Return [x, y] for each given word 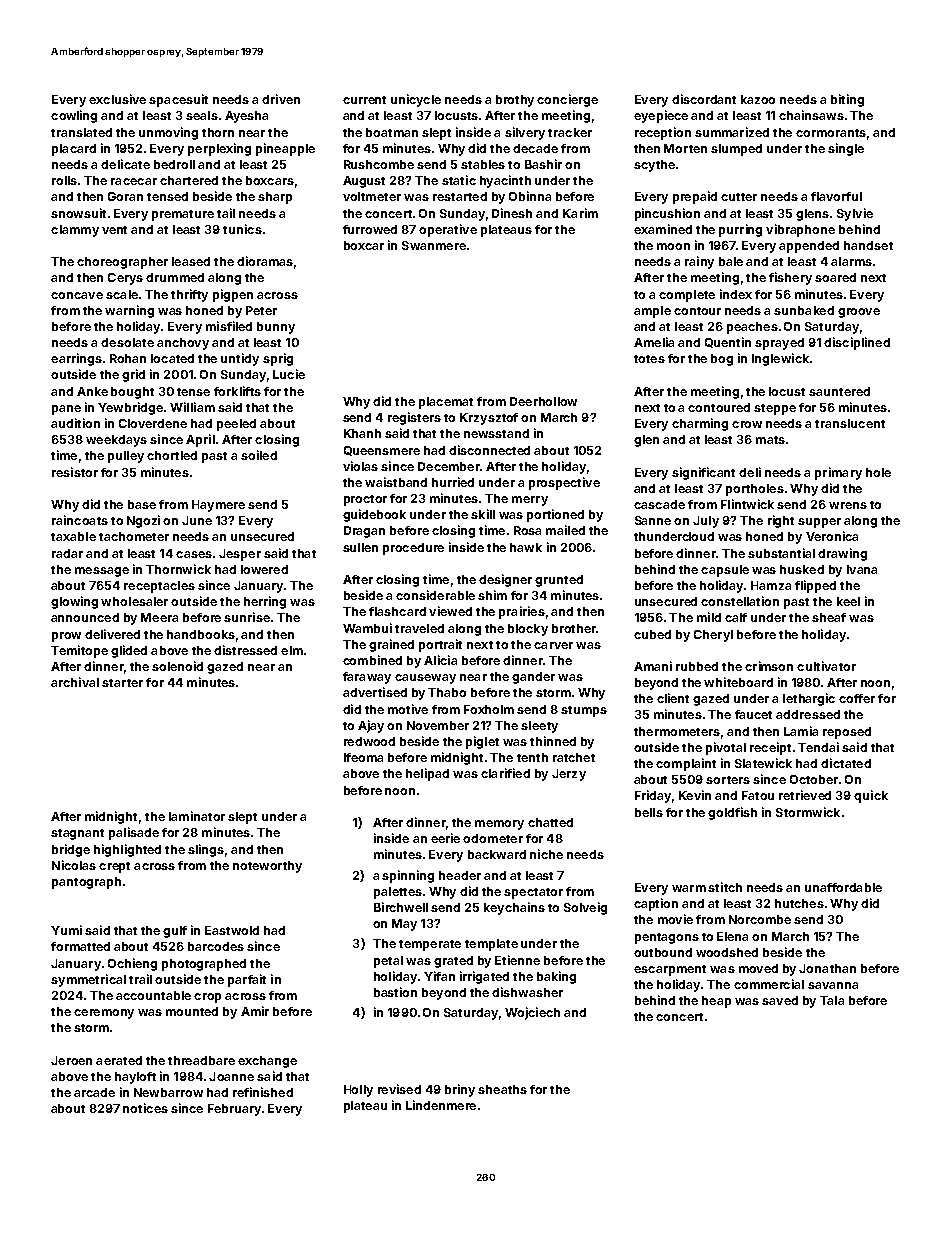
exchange [267, 1062]
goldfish [732, 813]
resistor [75, 472]
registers [414, 418]
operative [448, 230]
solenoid [177, 666]
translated [81, 132]
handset [868, 245]
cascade [659, 504]
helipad [427, 774]
